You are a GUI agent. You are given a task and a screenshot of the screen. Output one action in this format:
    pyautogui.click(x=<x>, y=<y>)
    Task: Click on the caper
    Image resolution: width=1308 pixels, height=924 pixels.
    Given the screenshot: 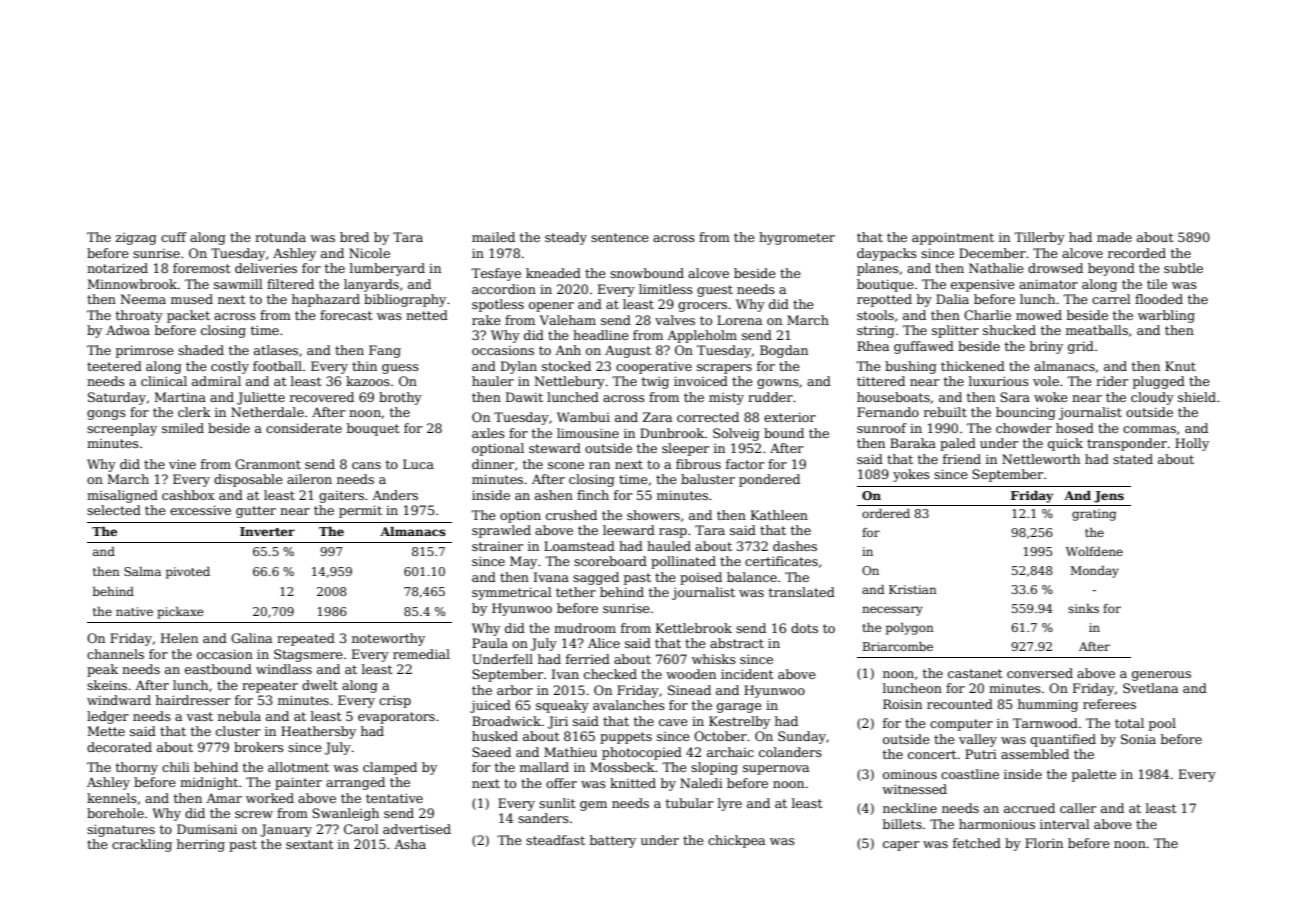 What is the action you would take?
    pyautogui.click(x=901, y=846)
